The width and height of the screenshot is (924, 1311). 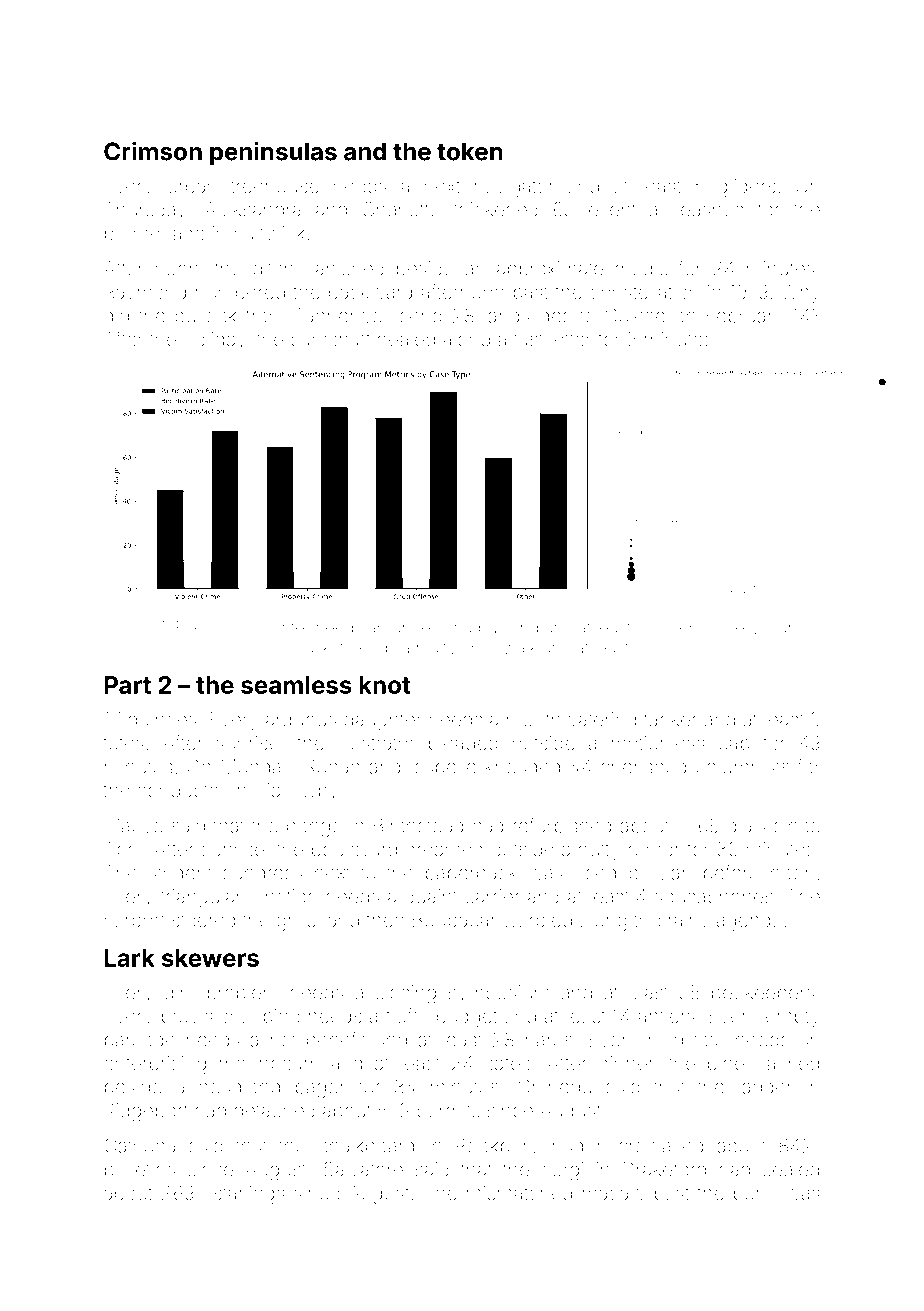 I want to click on ovens, so click(x=683, y=629).
